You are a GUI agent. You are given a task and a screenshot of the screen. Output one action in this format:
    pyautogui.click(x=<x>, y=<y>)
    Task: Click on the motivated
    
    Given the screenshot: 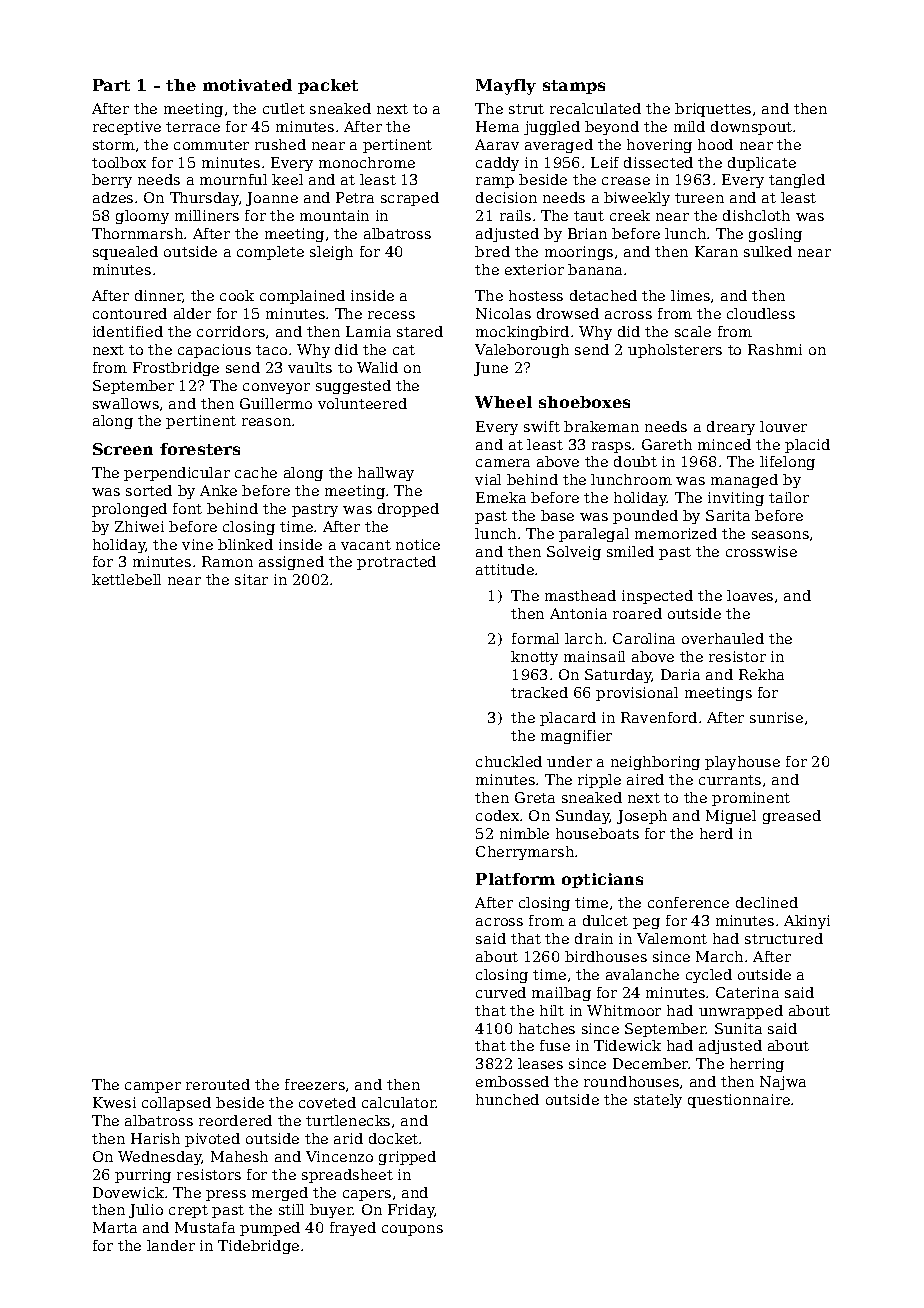 What is the action you would take?
    pyautogui.click(x=247, y=85)
